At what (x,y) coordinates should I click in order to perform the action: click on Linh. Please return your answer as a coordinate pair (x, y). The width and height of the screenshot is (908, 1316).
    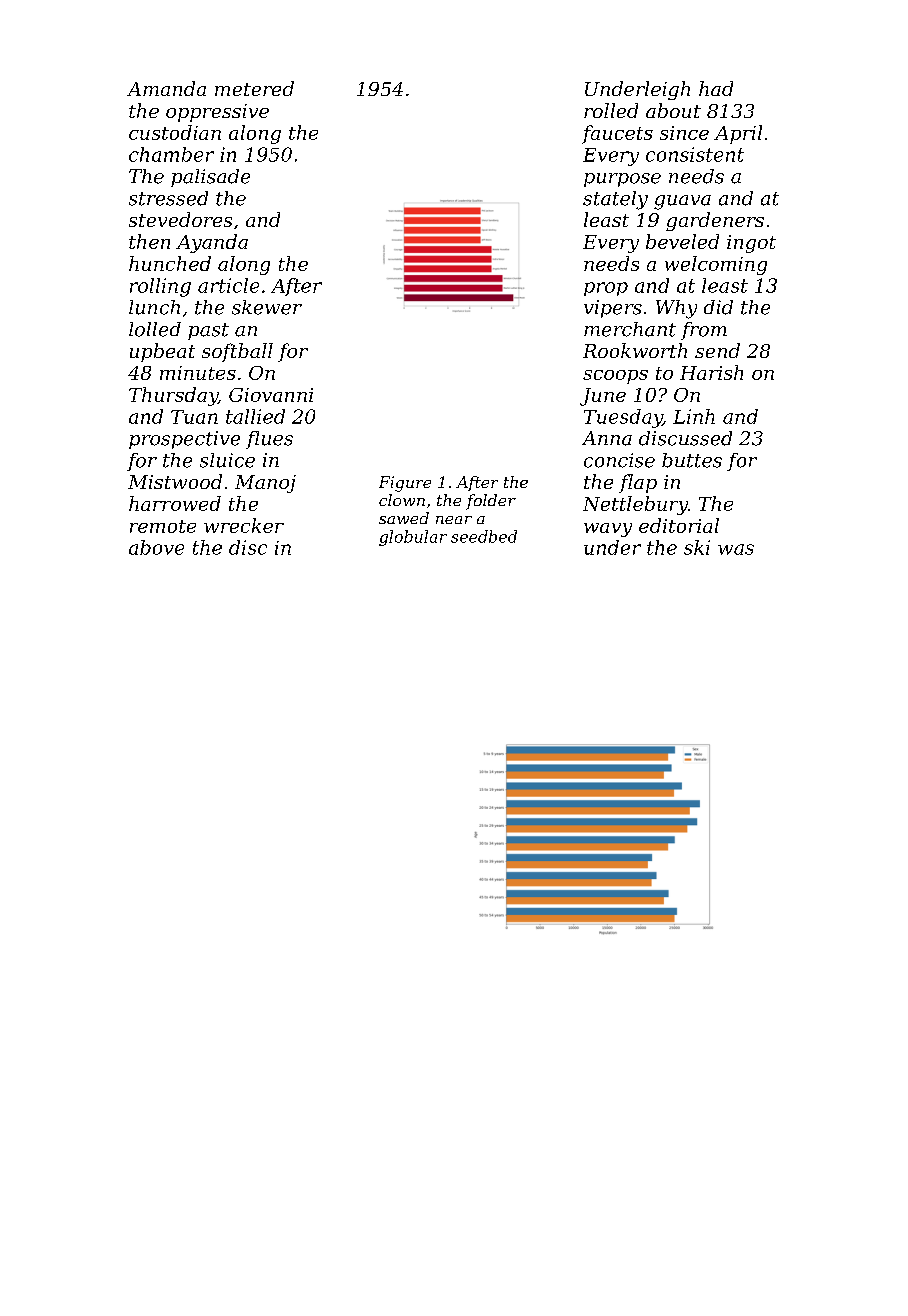
    Looking at the image, I should click on (694, 416).
